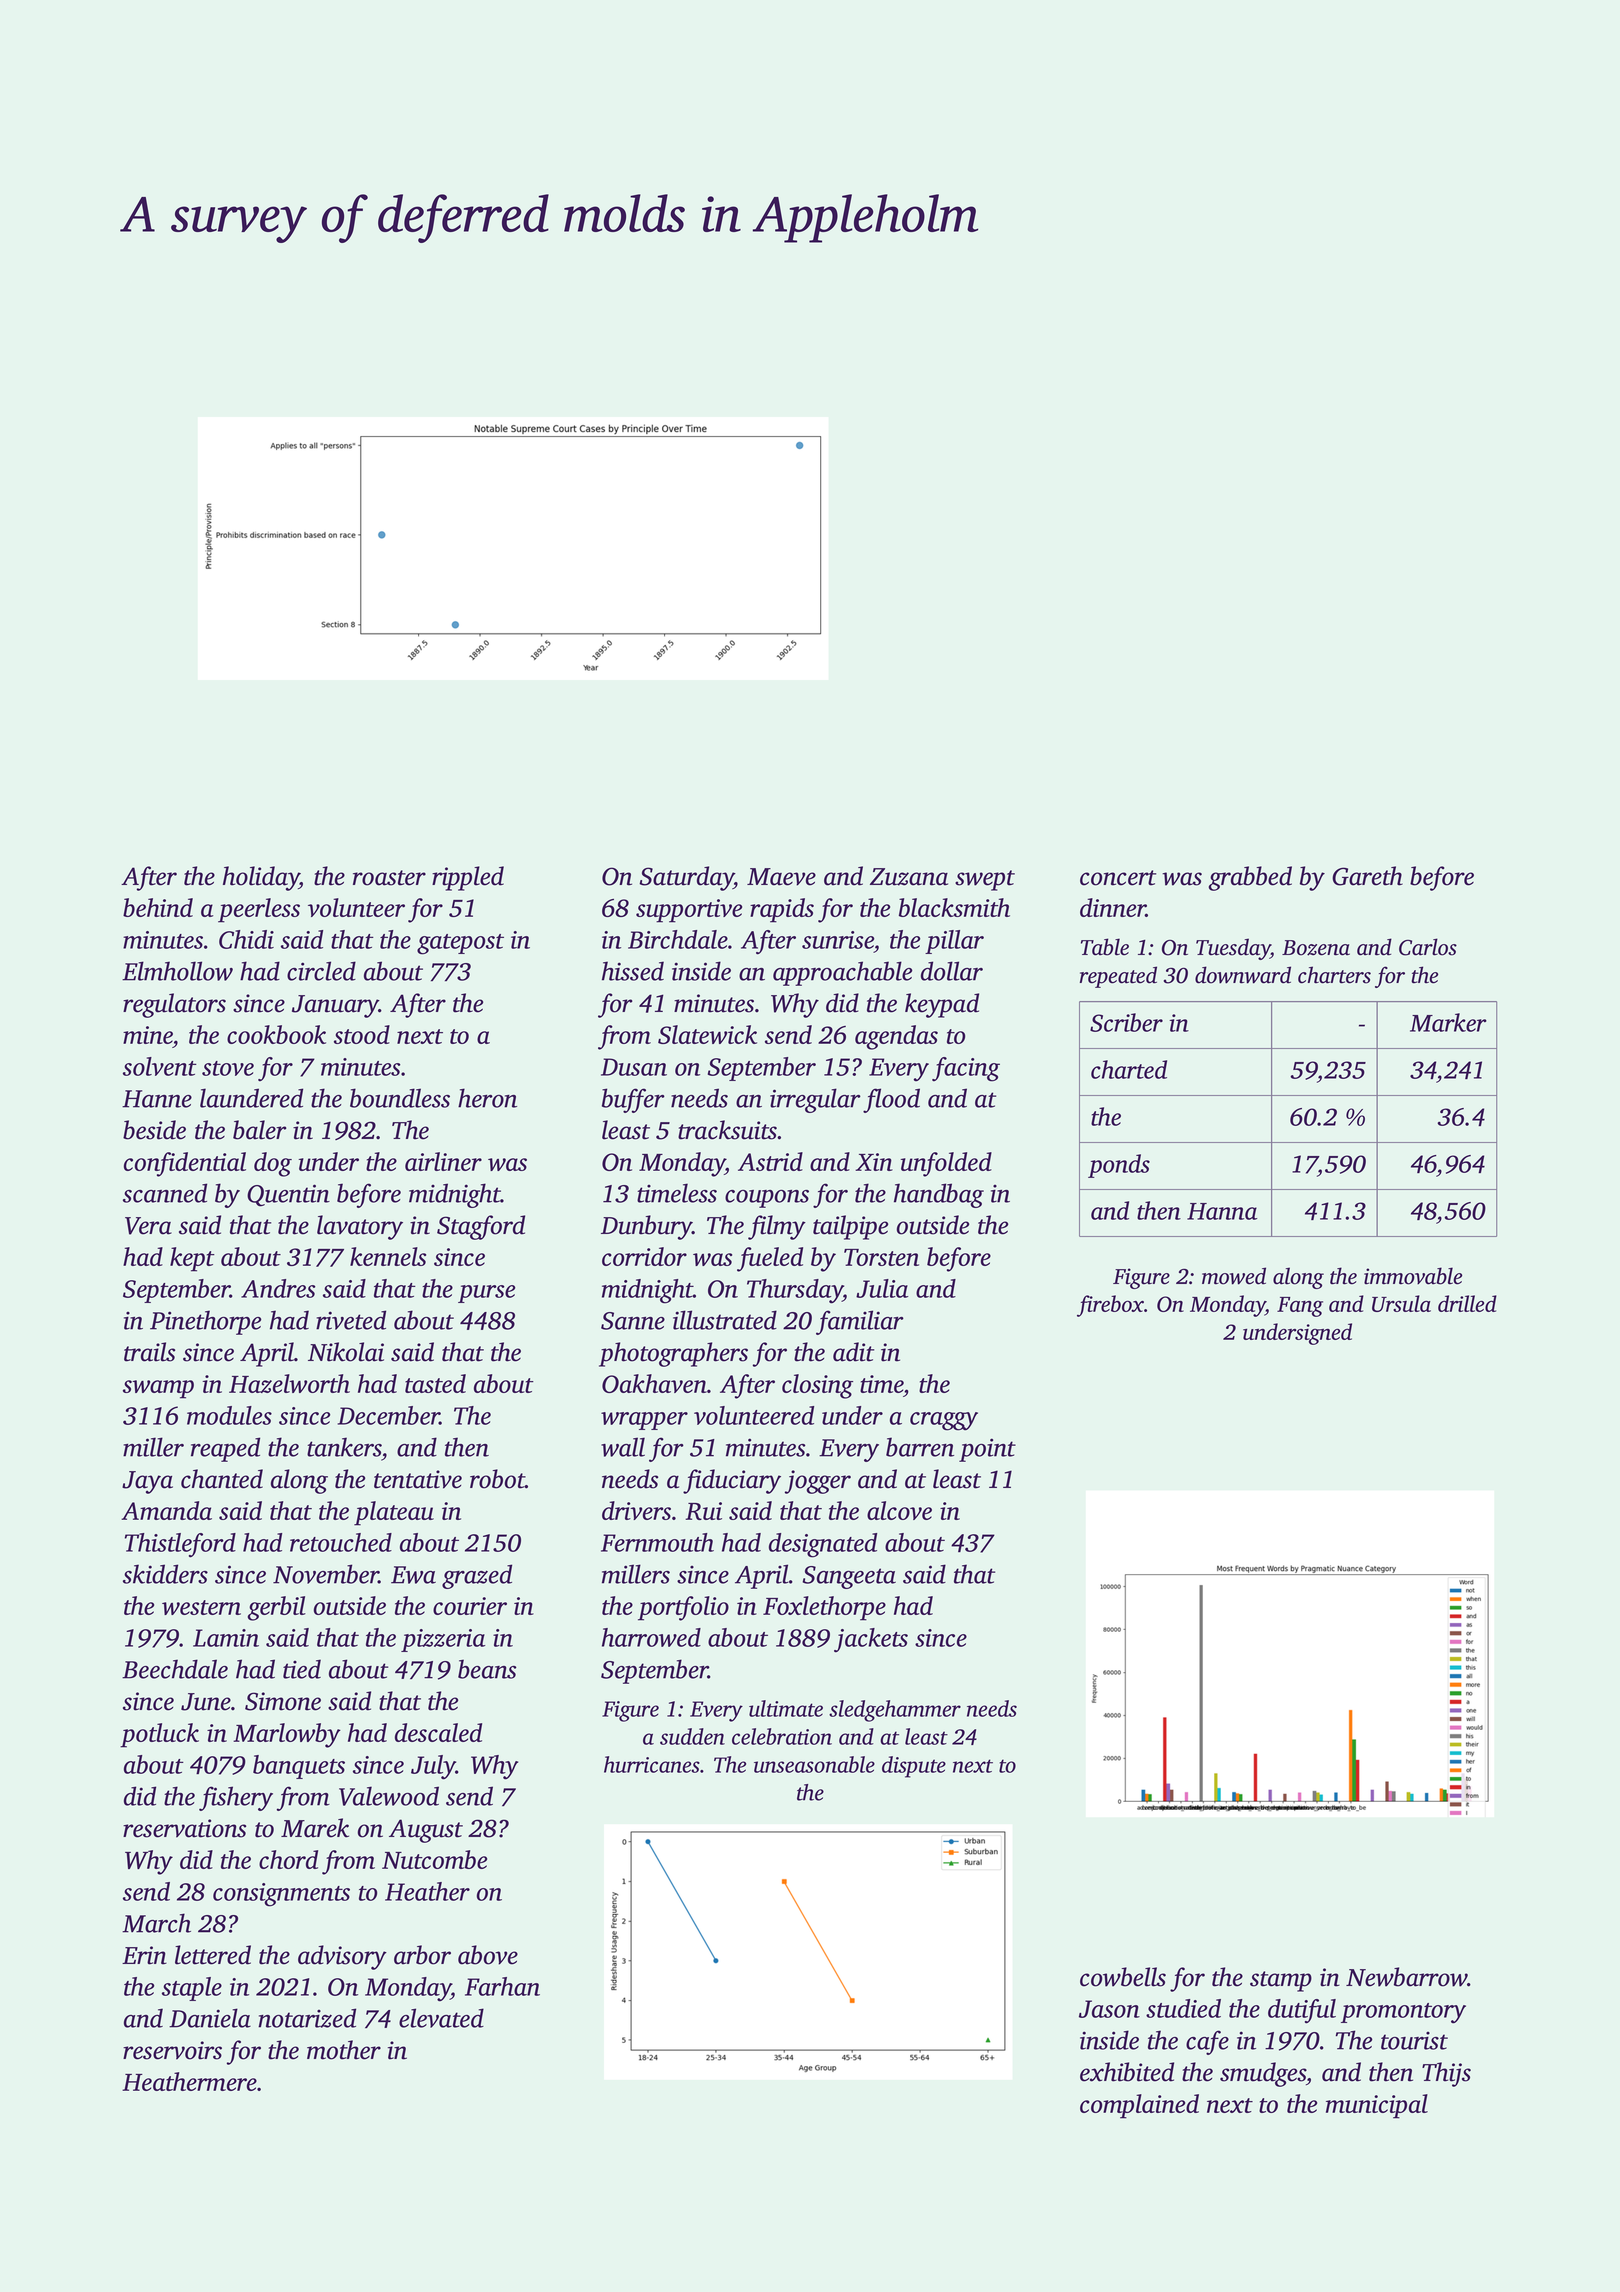  Describe the element at coordinates (158, 1389) in the page. I see `swamp` at that location.
